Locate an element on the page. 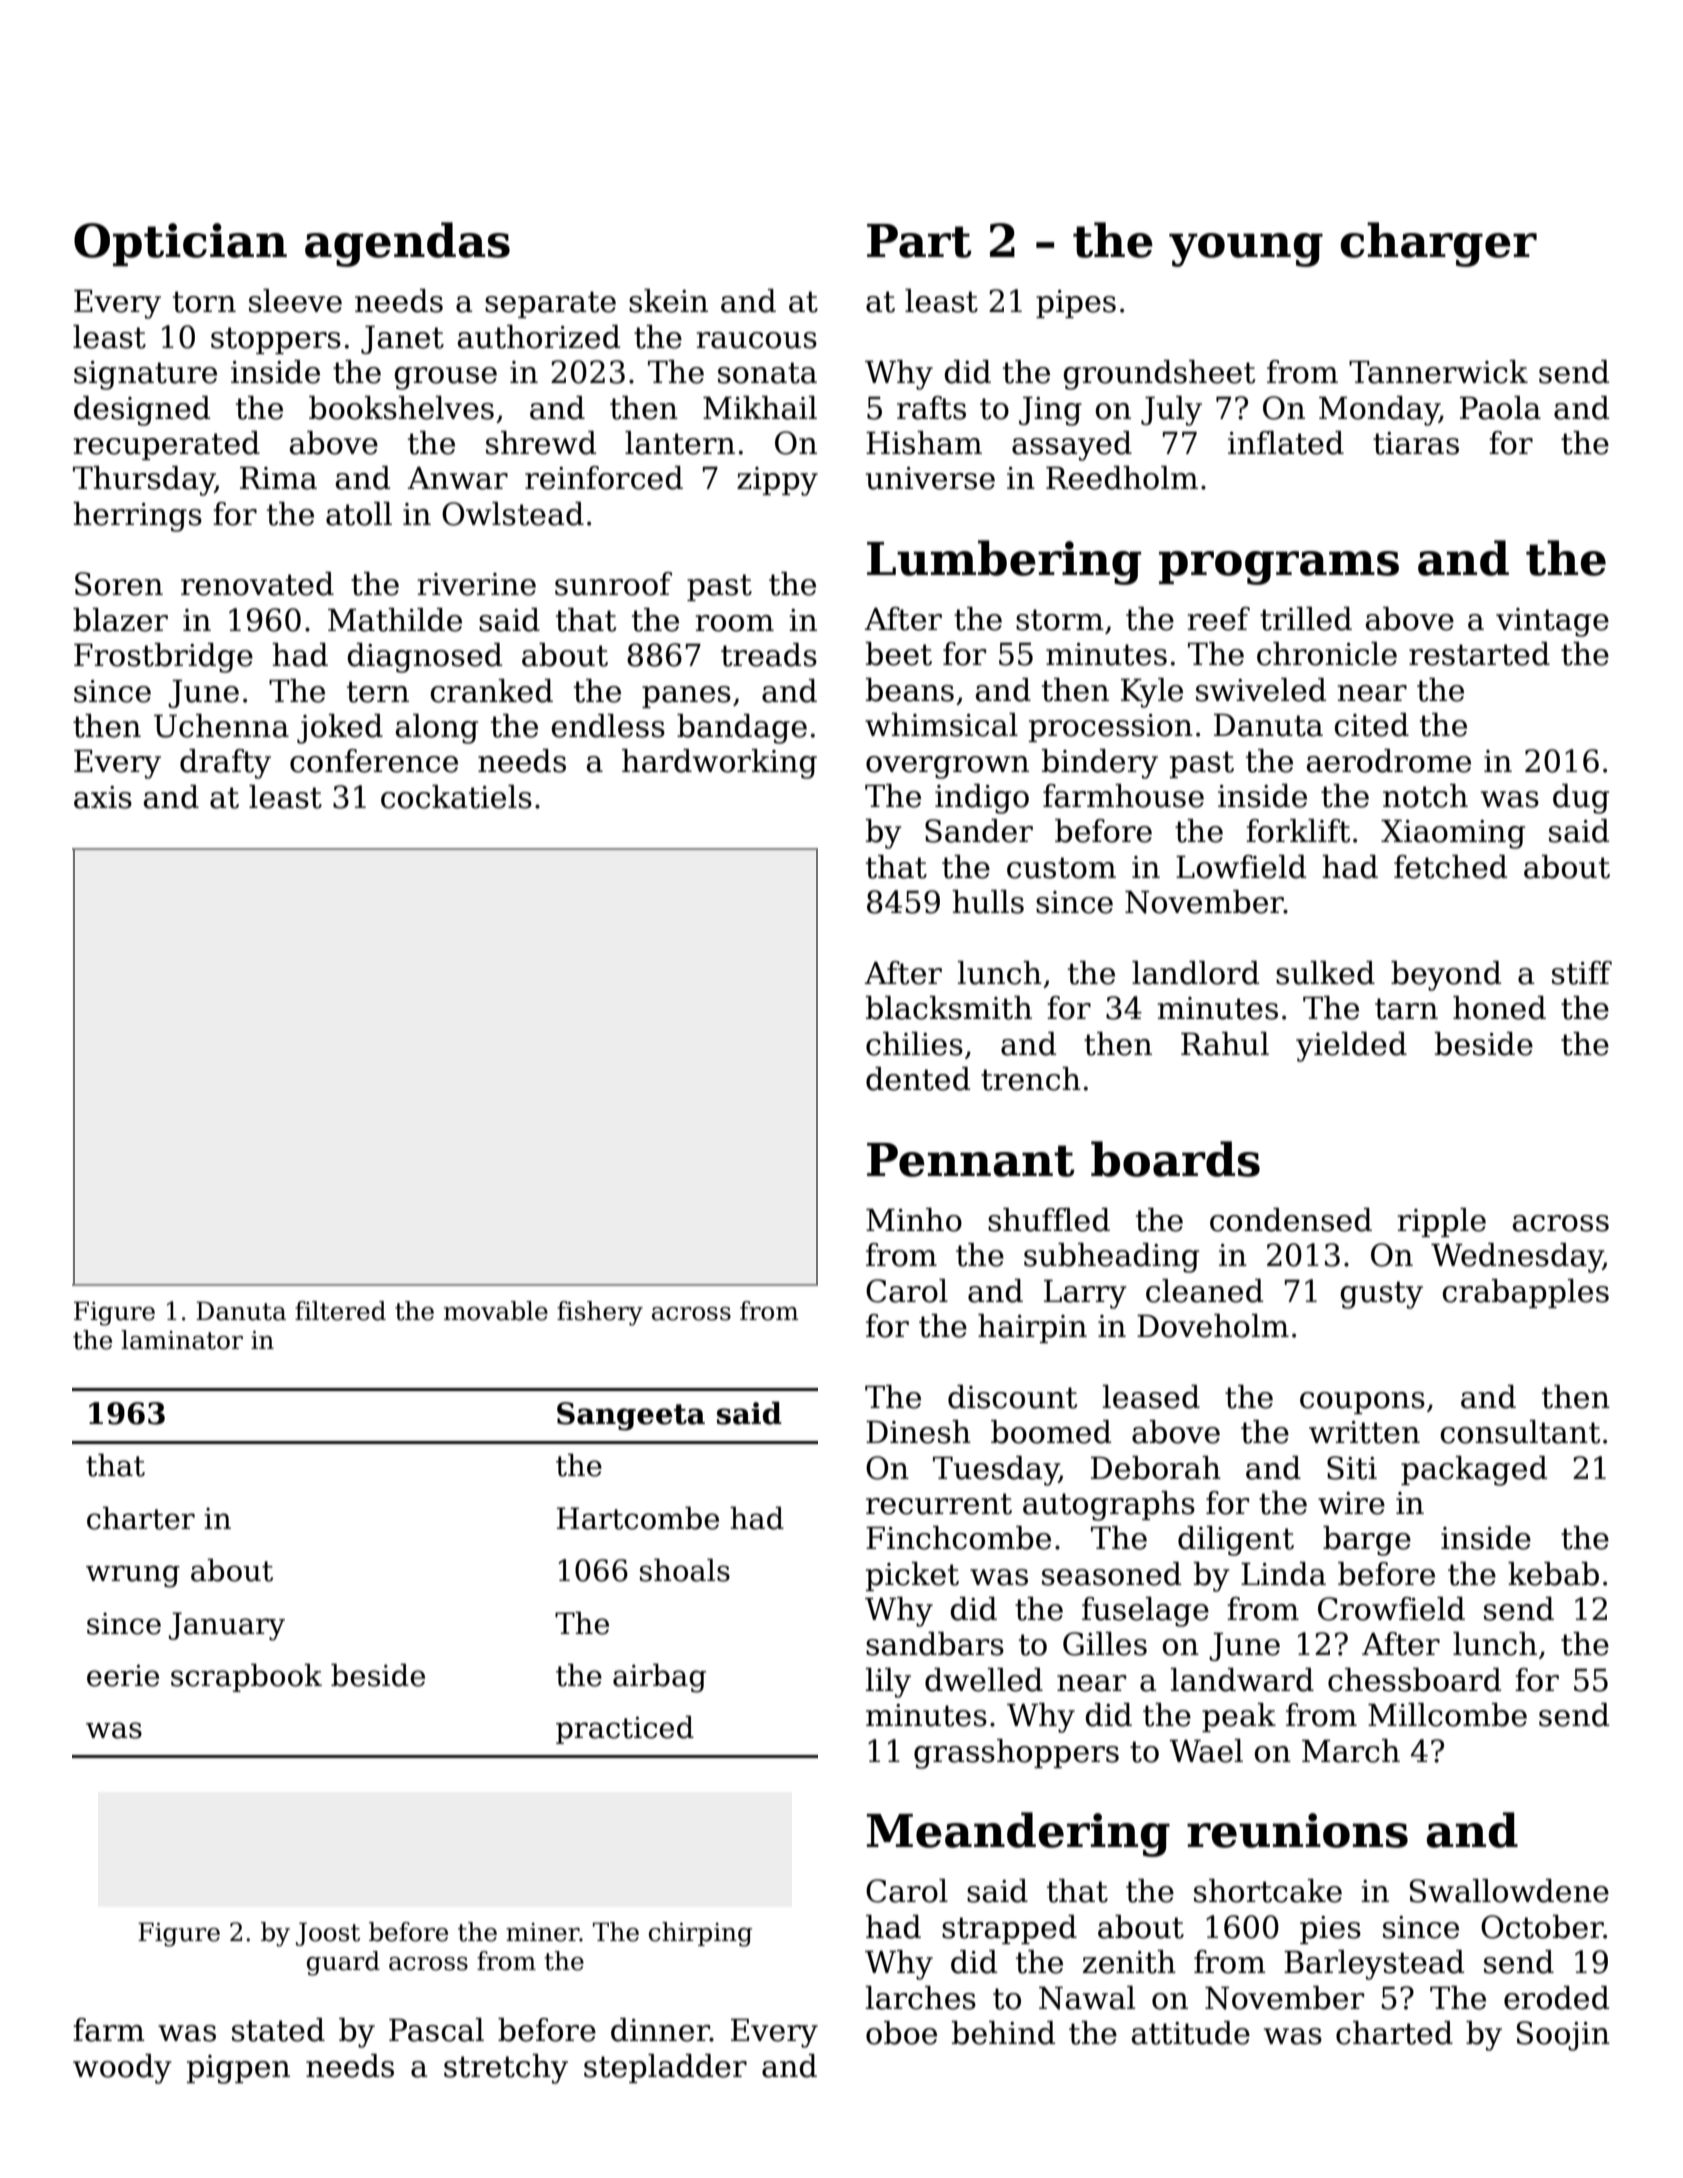 The width and height of the image is (1683, 2178). behind is located at coordinates (1004, 2033).
